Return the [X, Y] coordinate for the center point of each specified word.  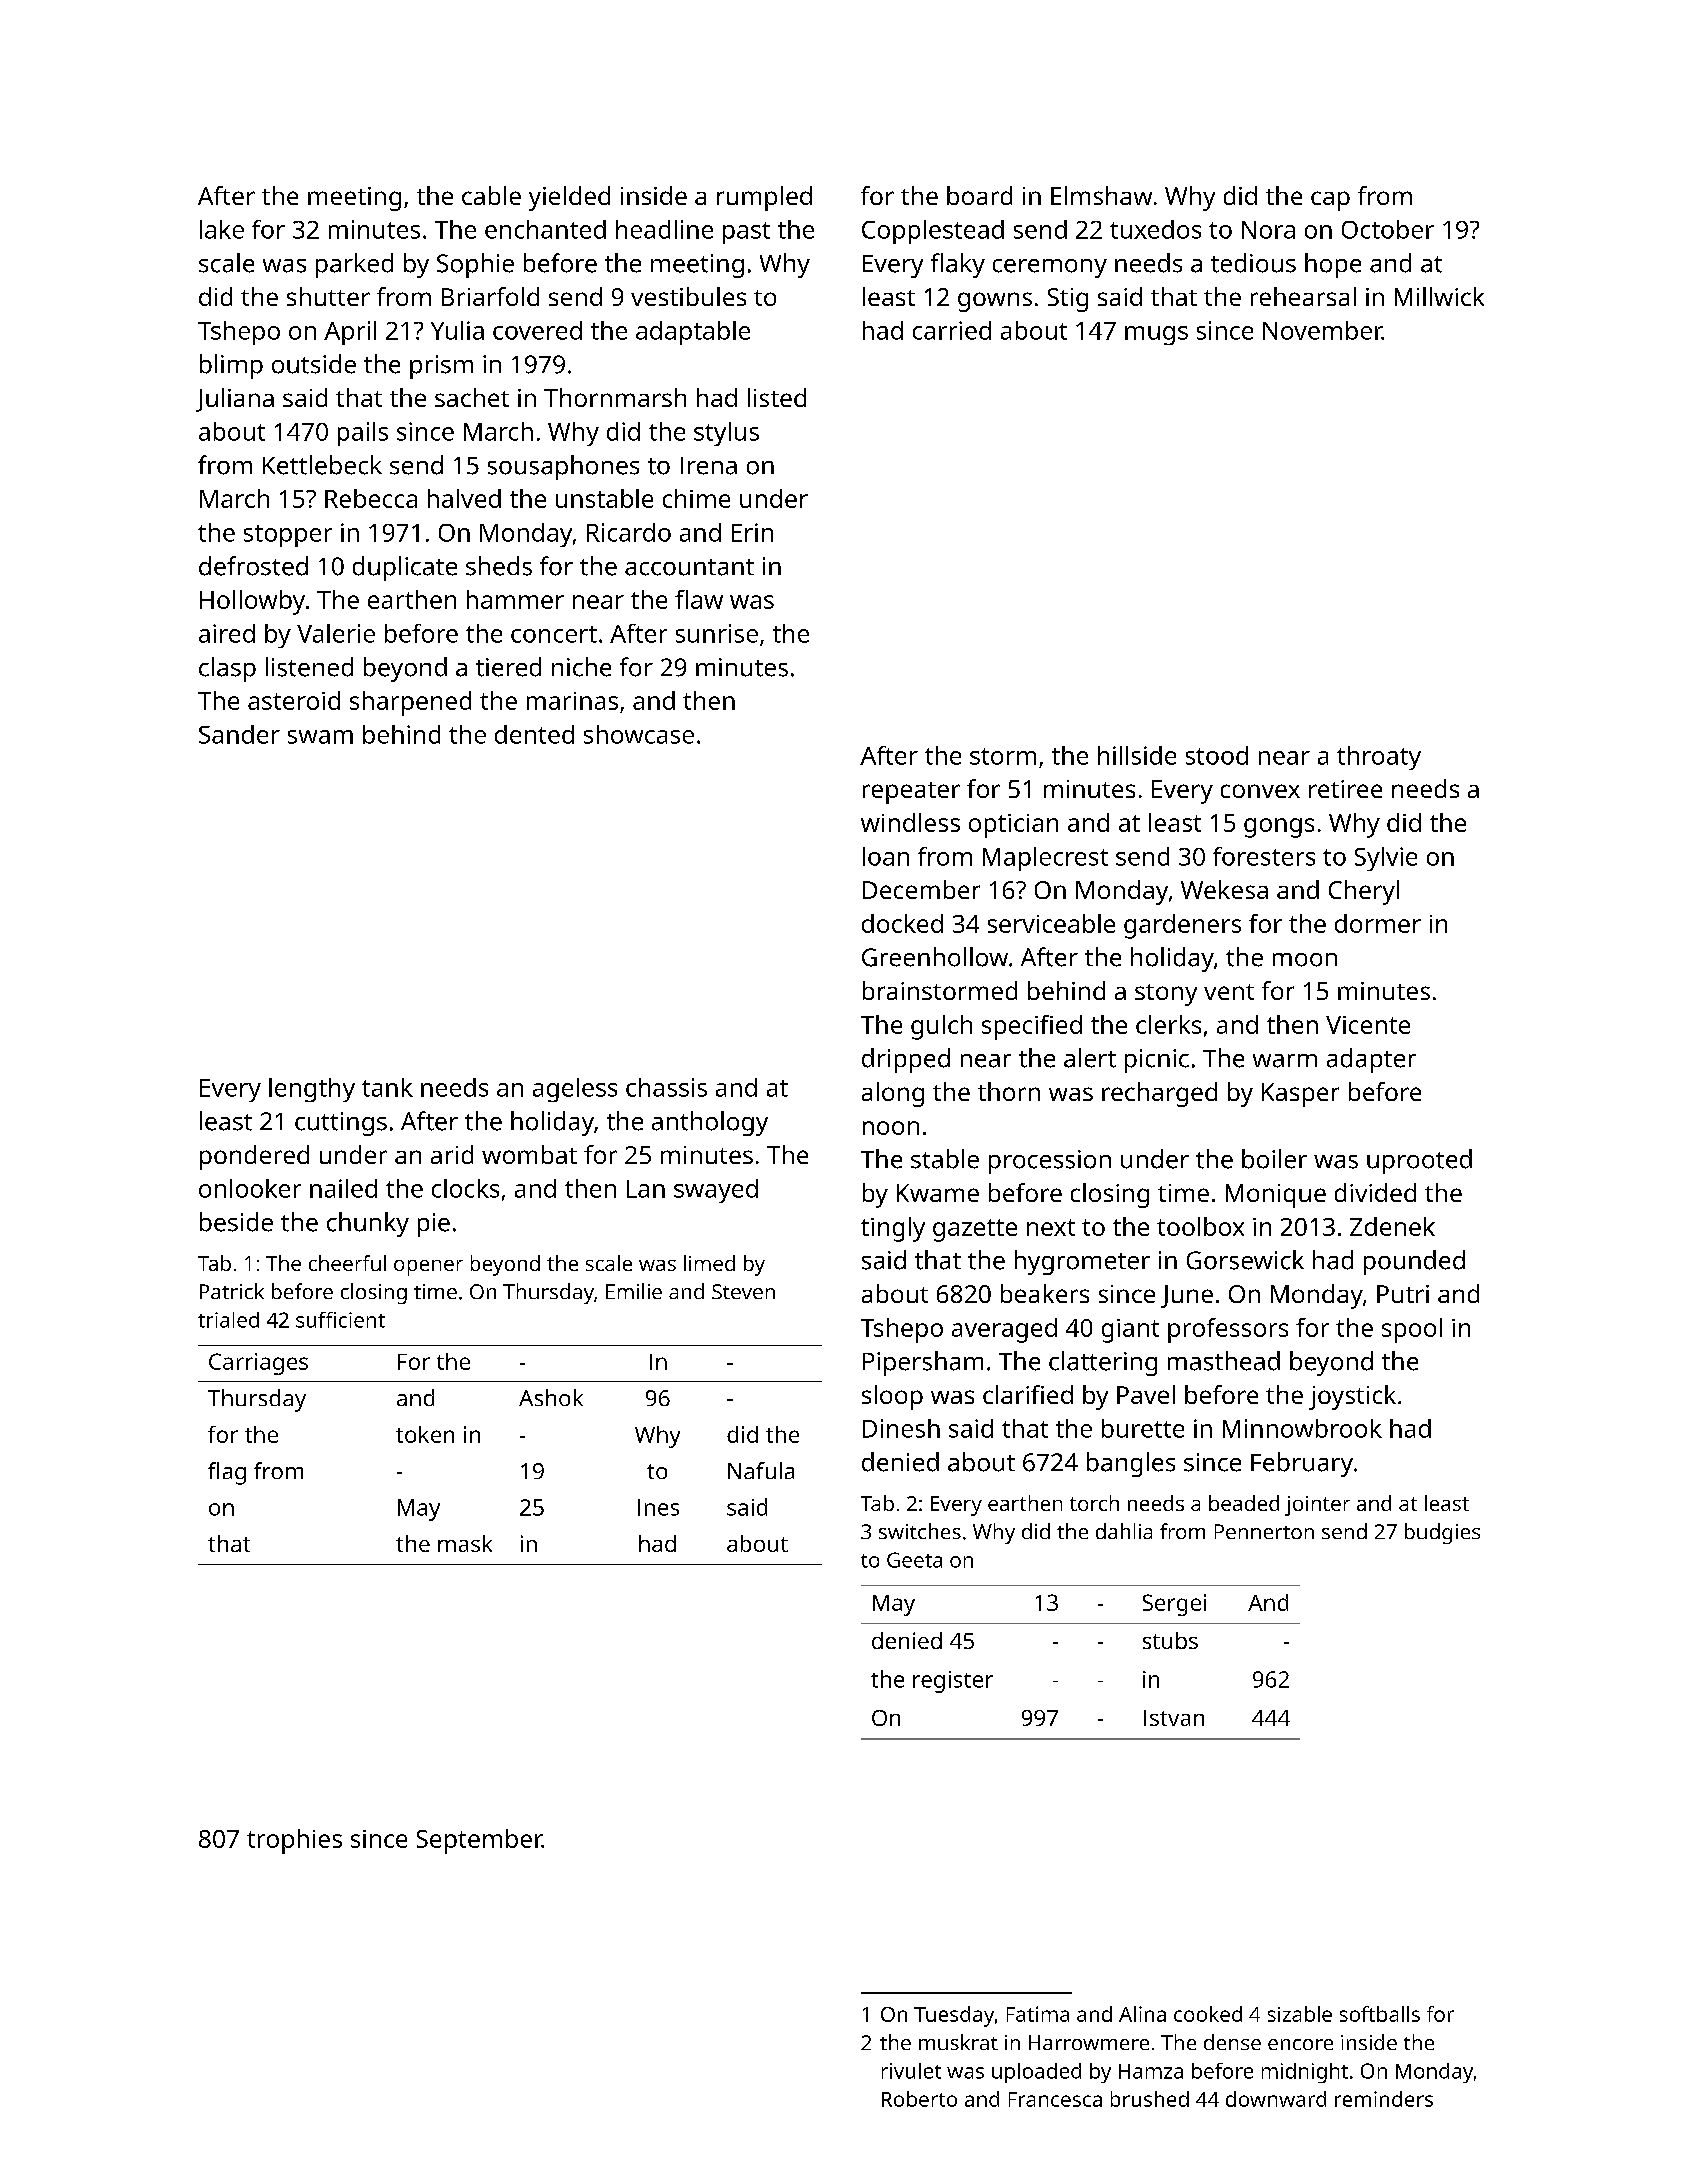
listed [777, 397]
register [953, 1682]
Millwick [1439, 296]
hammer [515, 599]
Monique [1276, 1196]
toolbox [1200, 1226]
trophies [294, 1841]
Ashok [551, 1397]
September [479, 1841]
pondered [254, 1157]
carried [952, 330]
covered [537, 330]
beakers [1045, 1293]
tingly [893, 1229]
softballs [1380, 2014]
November [1322, 330]
